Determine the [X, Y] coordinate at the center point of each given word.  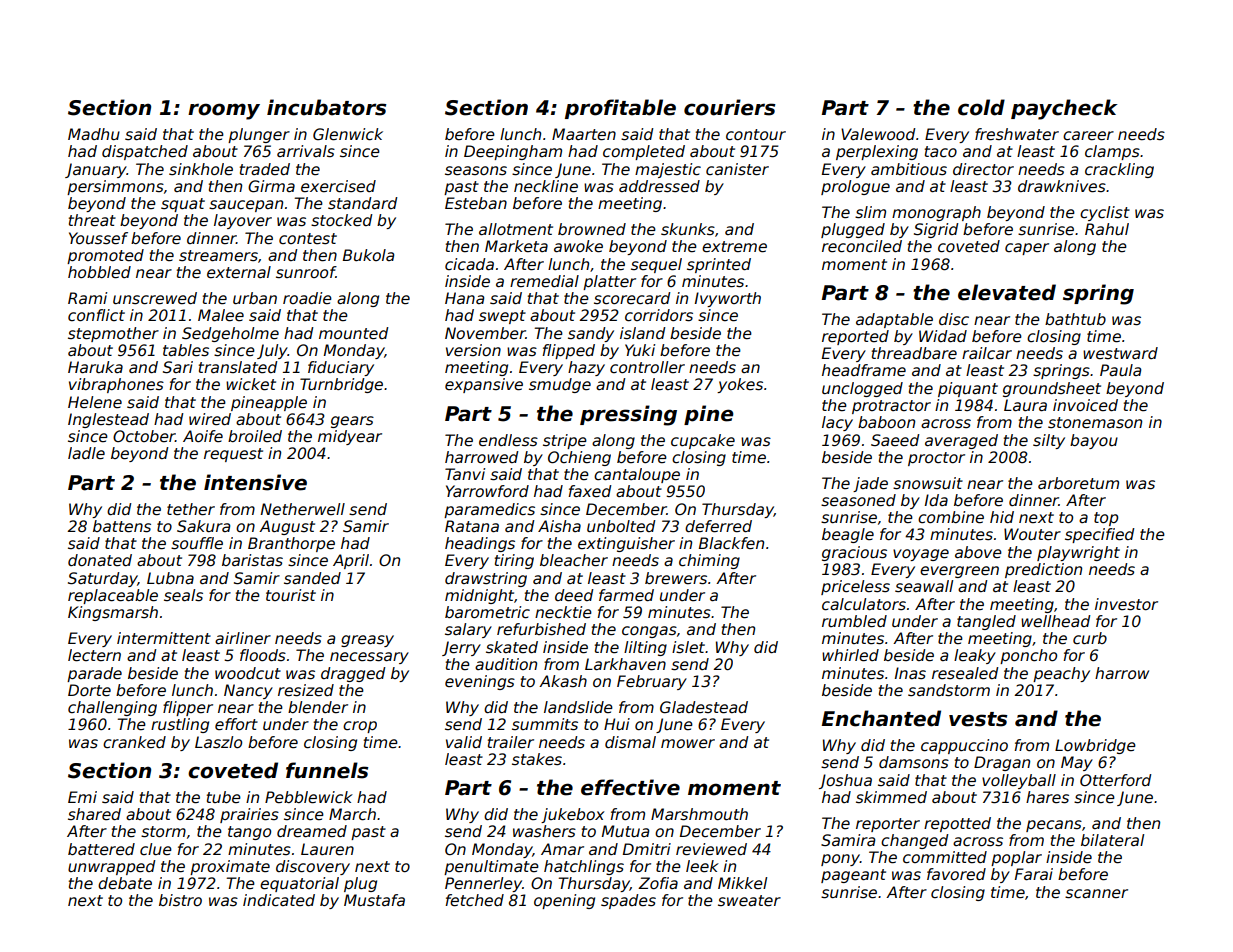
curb [1090, 638]
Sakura [203, 526]
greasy [367, 641]
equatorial [299, 884]
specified [1100, 535]
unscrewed [155, 298]
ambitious [909, 169]
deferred [718, 526]
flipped [568, 351]
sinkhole [201, 169]
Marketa [516, 246]
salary [468, 630]
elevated [1007, 292]
